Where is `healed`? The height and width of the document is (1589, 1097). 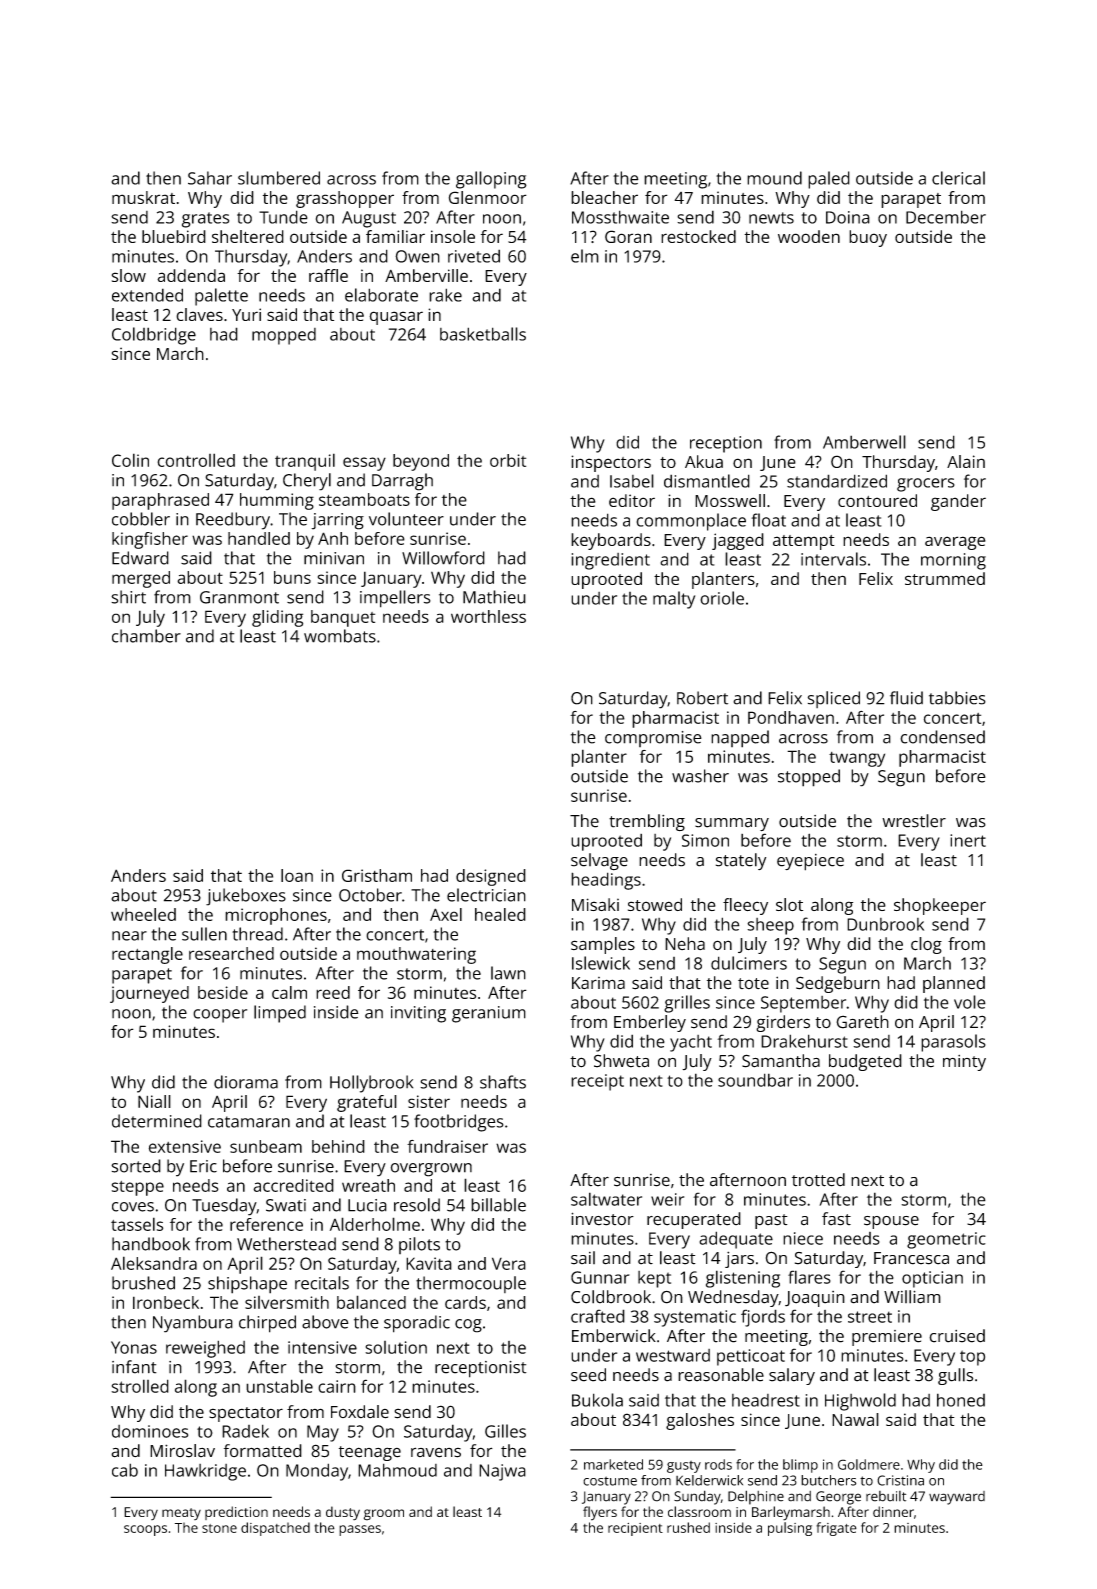
healed is located at coordinates (500, 914).
